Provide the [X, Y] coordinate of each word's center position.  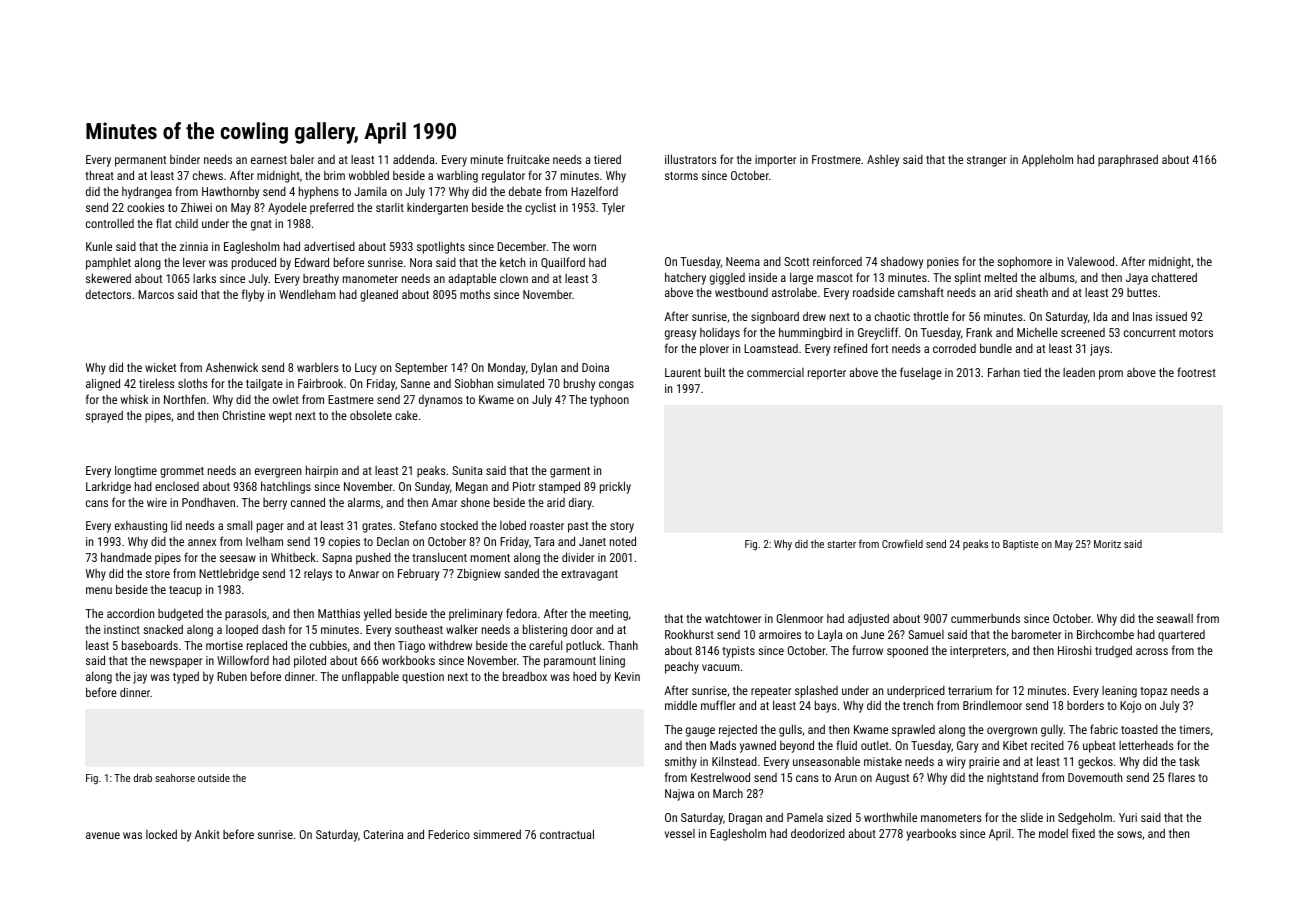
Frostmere [836, 159]
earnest [269, 160]
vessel [680, 833]
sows [1129, 834]
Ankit [207, 834]
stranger [987, 161]
